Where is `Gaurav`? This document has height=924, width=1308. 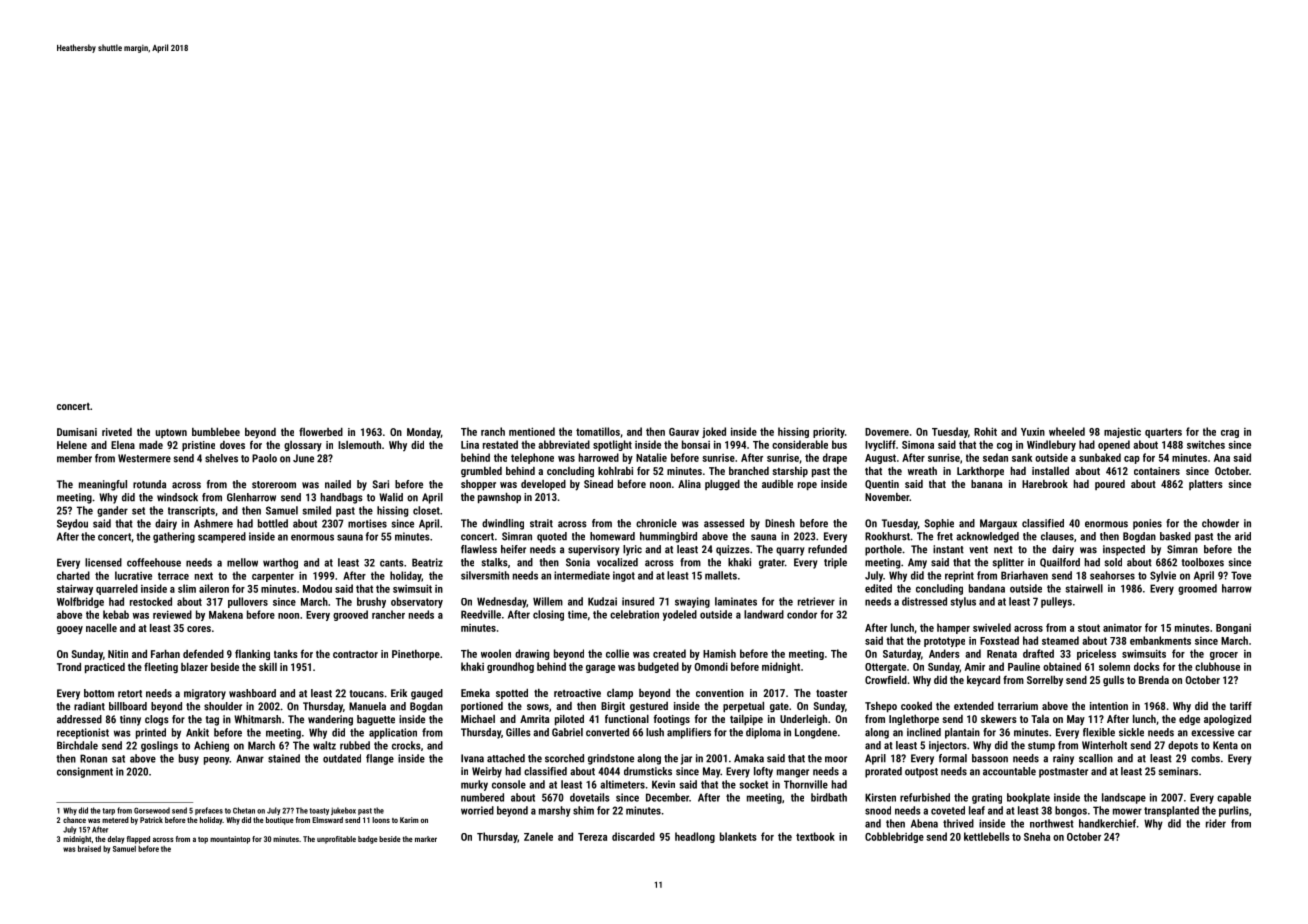
Gaurav is located at coordinates (684, 432).
